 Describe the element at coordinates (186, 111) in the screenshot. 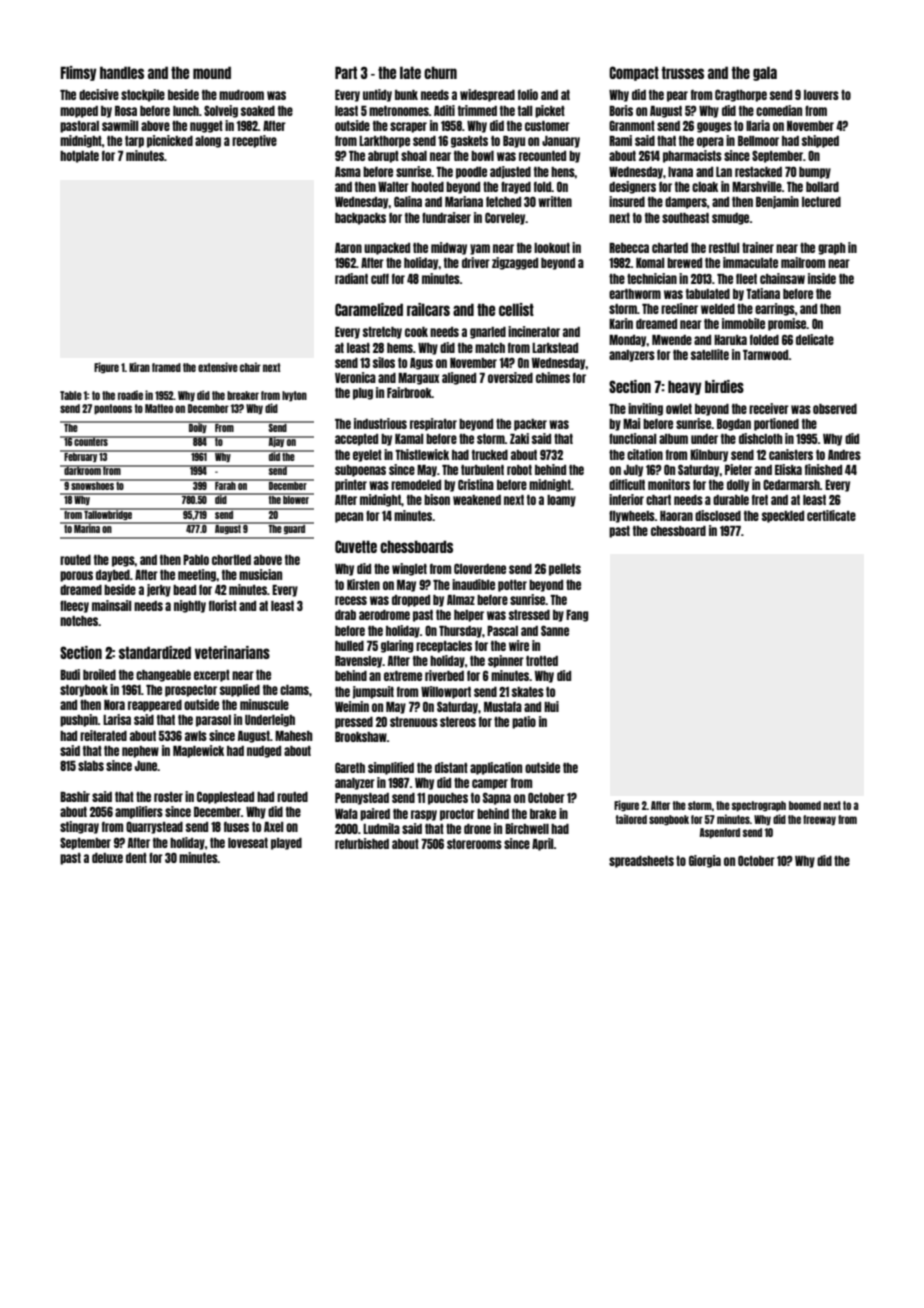

I see `lunch` at that location.
